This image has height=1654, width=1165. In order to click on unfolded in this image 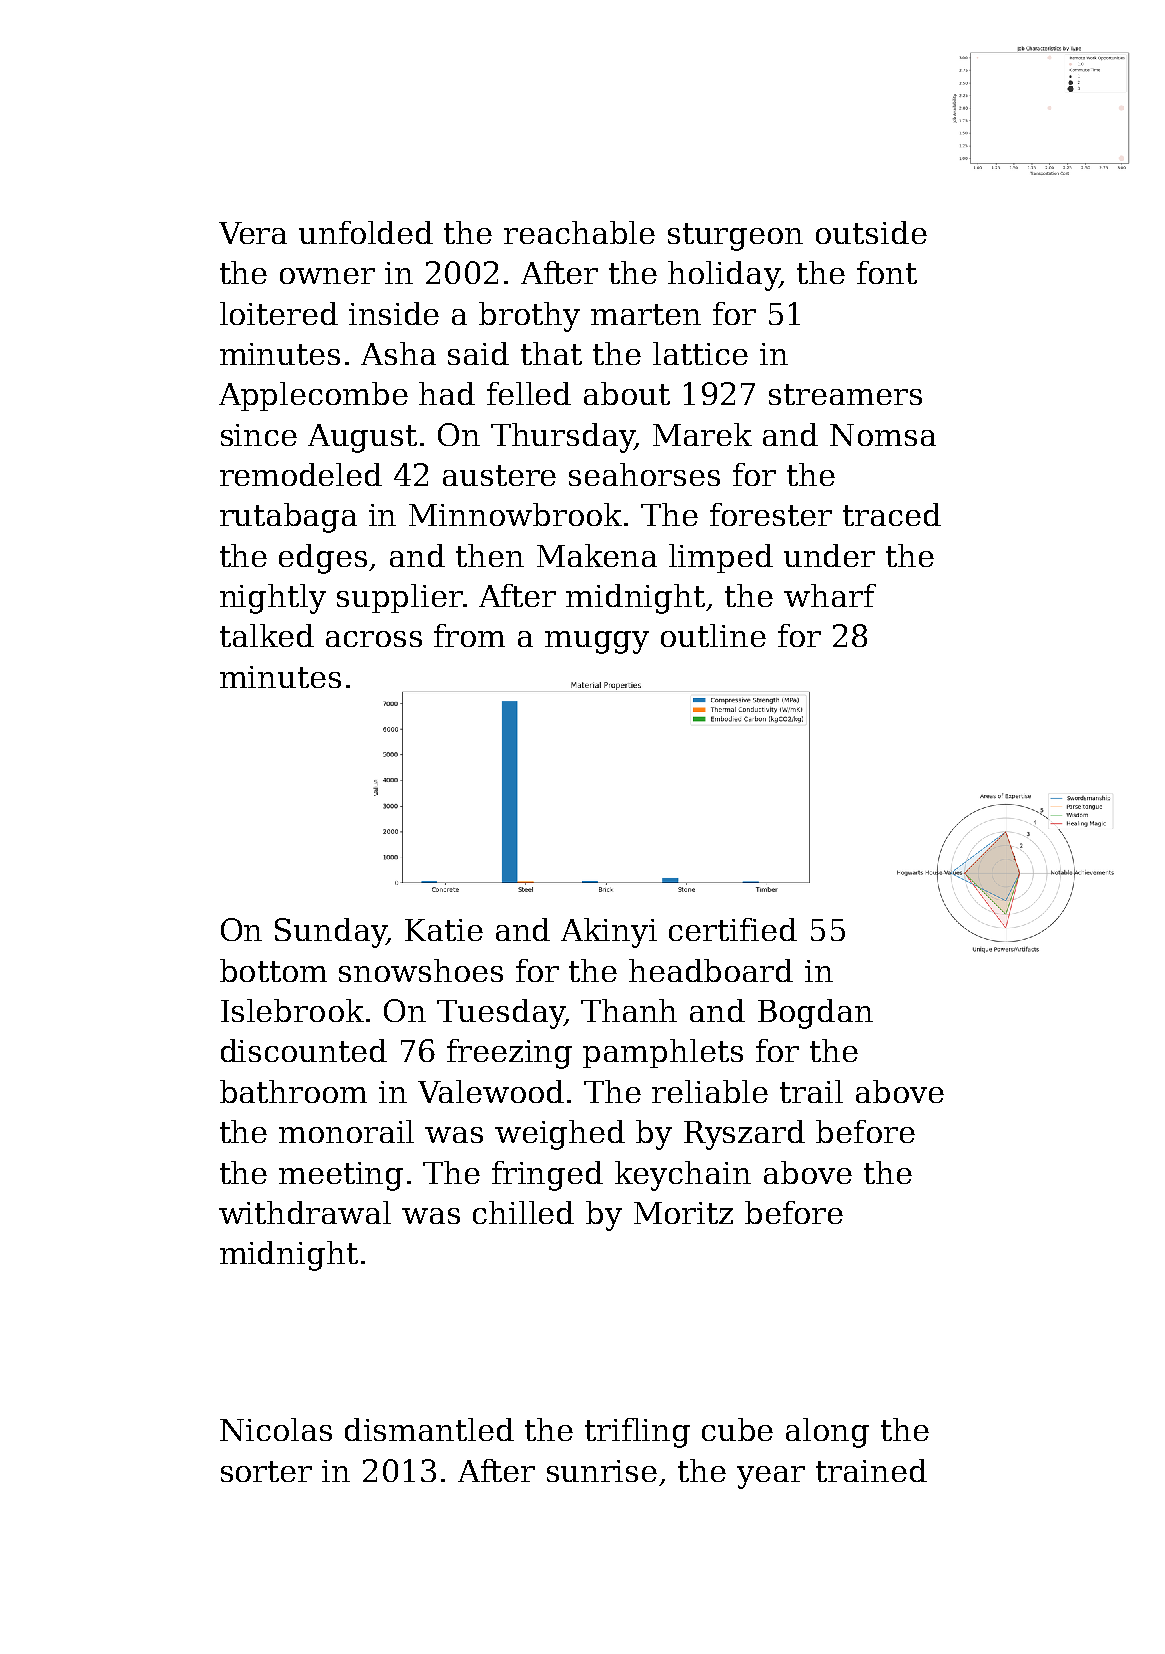, I will do `click(366, 232)`.
